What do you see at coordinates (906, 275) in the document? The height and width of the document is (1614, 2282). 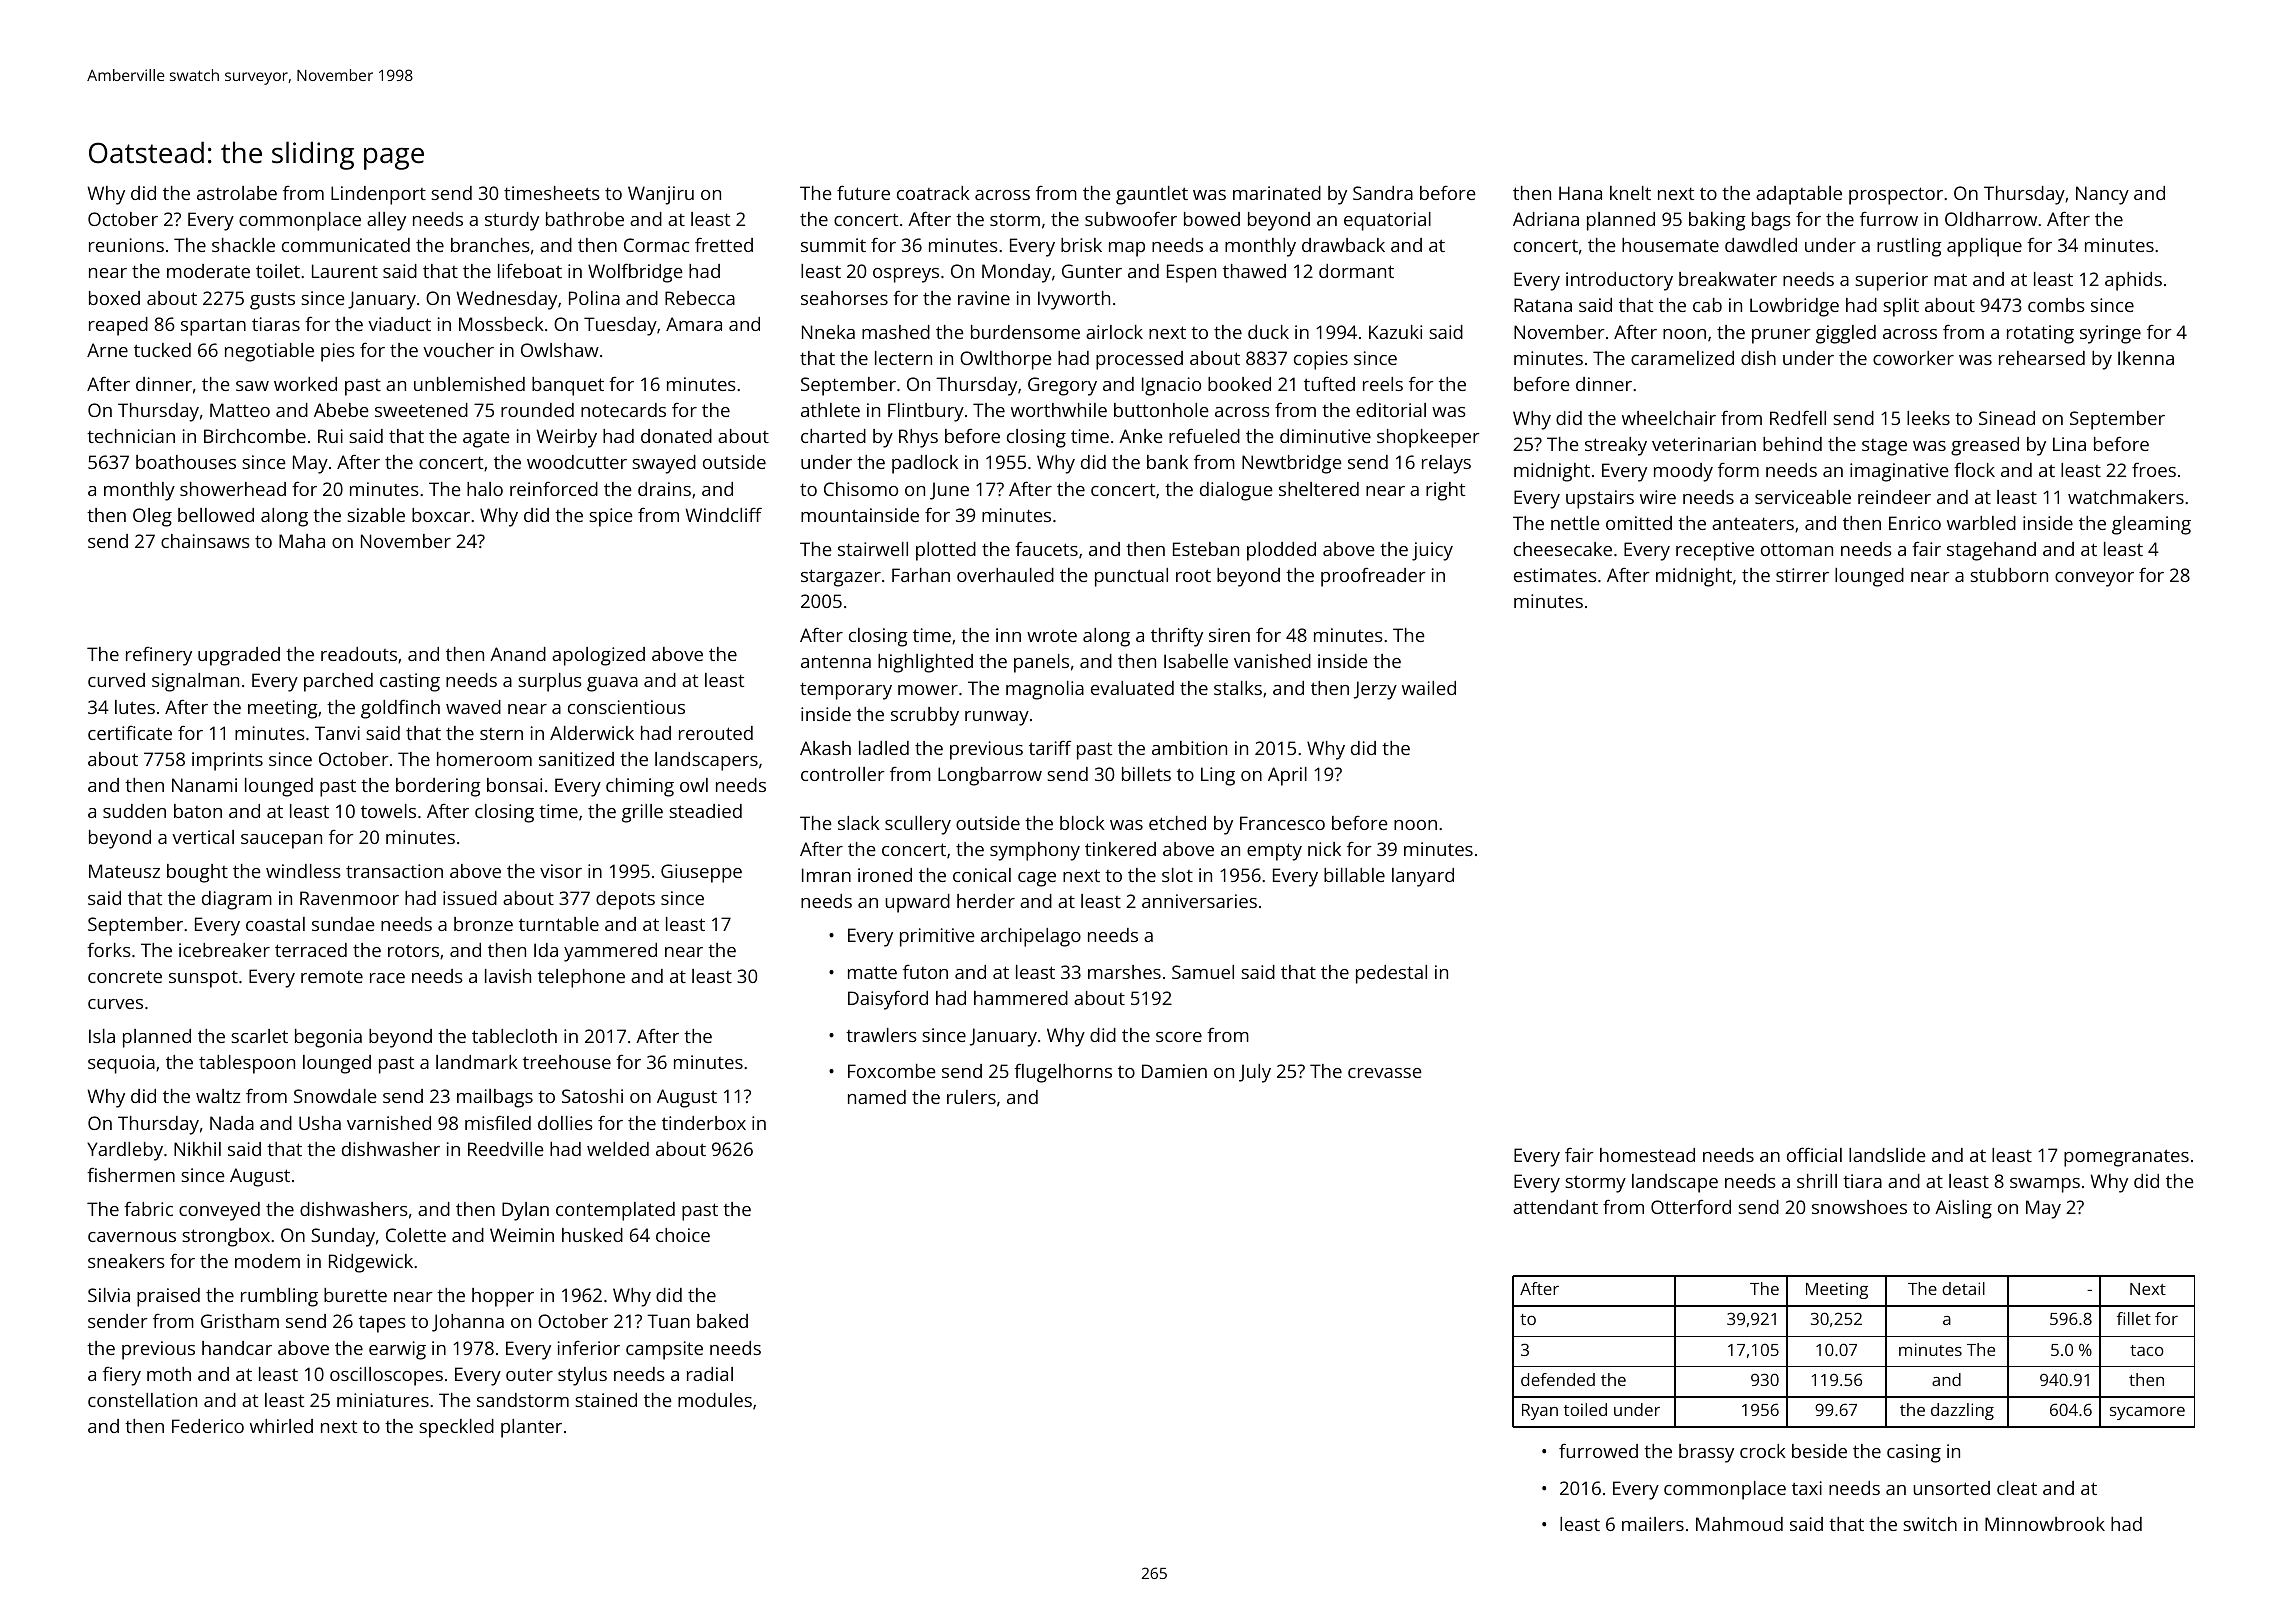 I see `ospreys` at bounding box center [906, 275].
